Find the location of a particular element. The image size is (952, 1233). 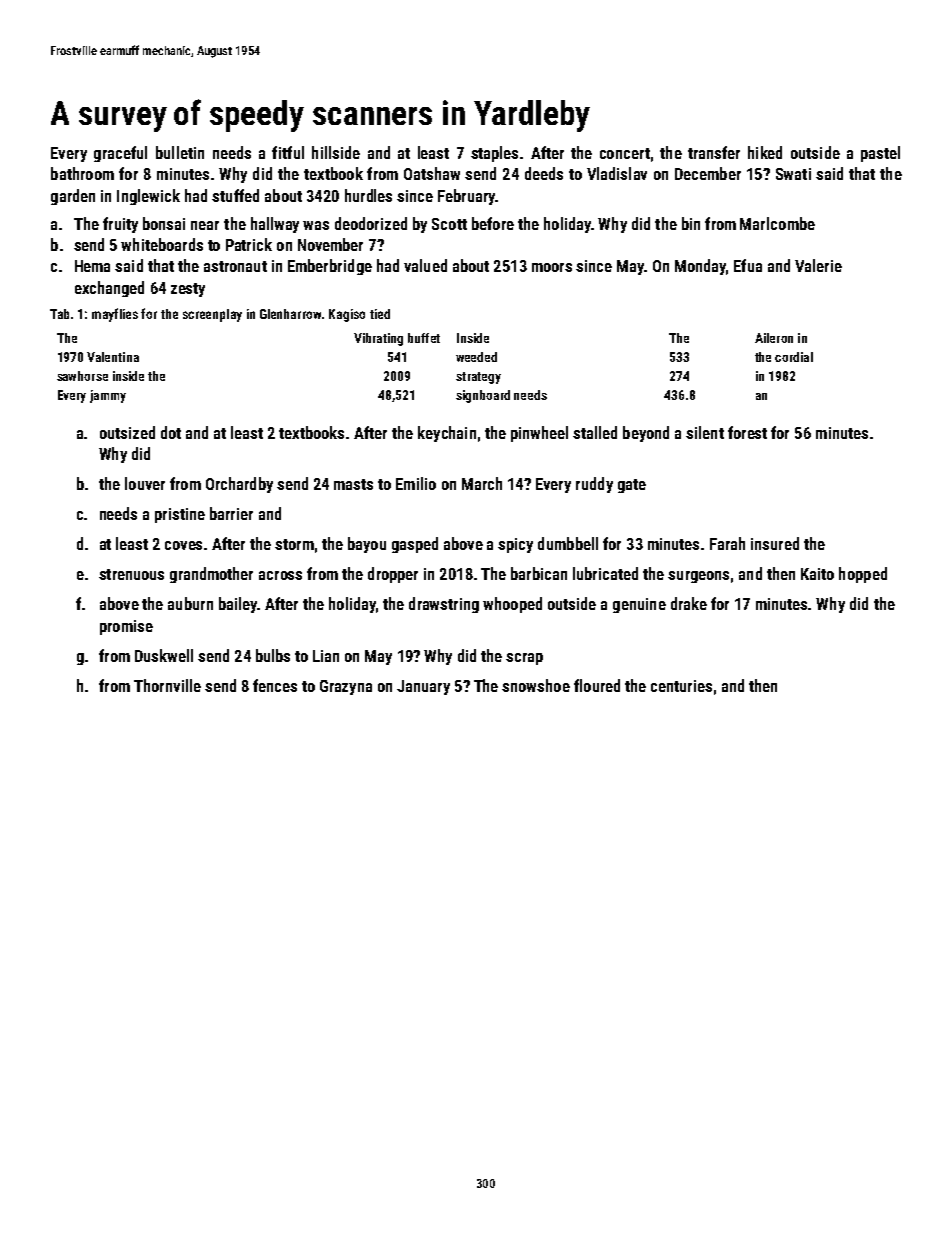

pastel is located at coordinates (880, 154).
